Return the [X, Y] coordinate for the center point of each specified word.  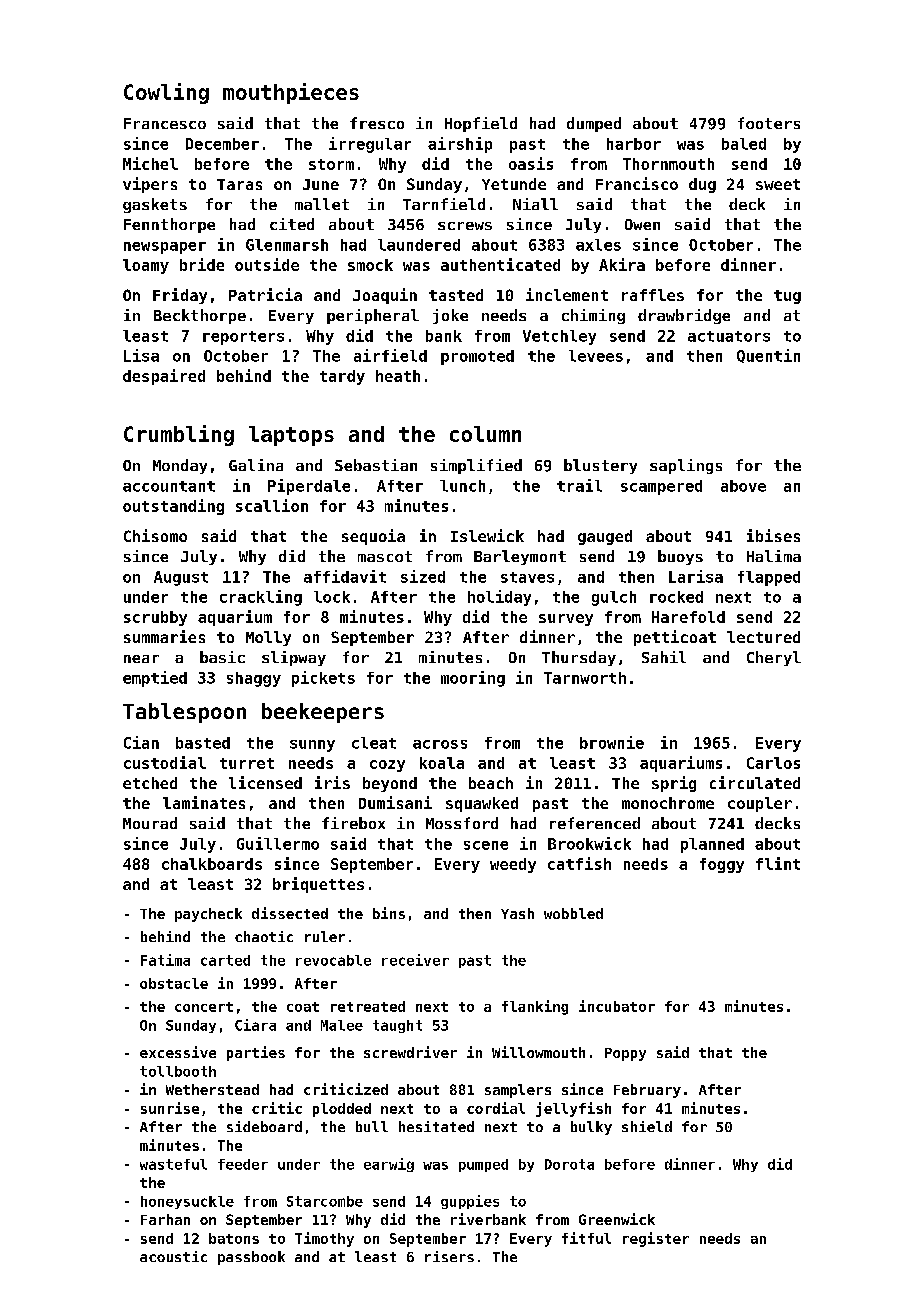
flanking [535, 1007]
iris [332, 782]
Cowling [166, 93]
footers [769, 123]
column [485, 434]
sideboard [264, 1126]
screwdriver [410, 1052]
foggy [722, 865]
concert [204, 1007]
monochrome [668, 803]
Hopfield [481, 124]
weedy [513, 865]
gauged [605, 537]
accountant [169, 486]
